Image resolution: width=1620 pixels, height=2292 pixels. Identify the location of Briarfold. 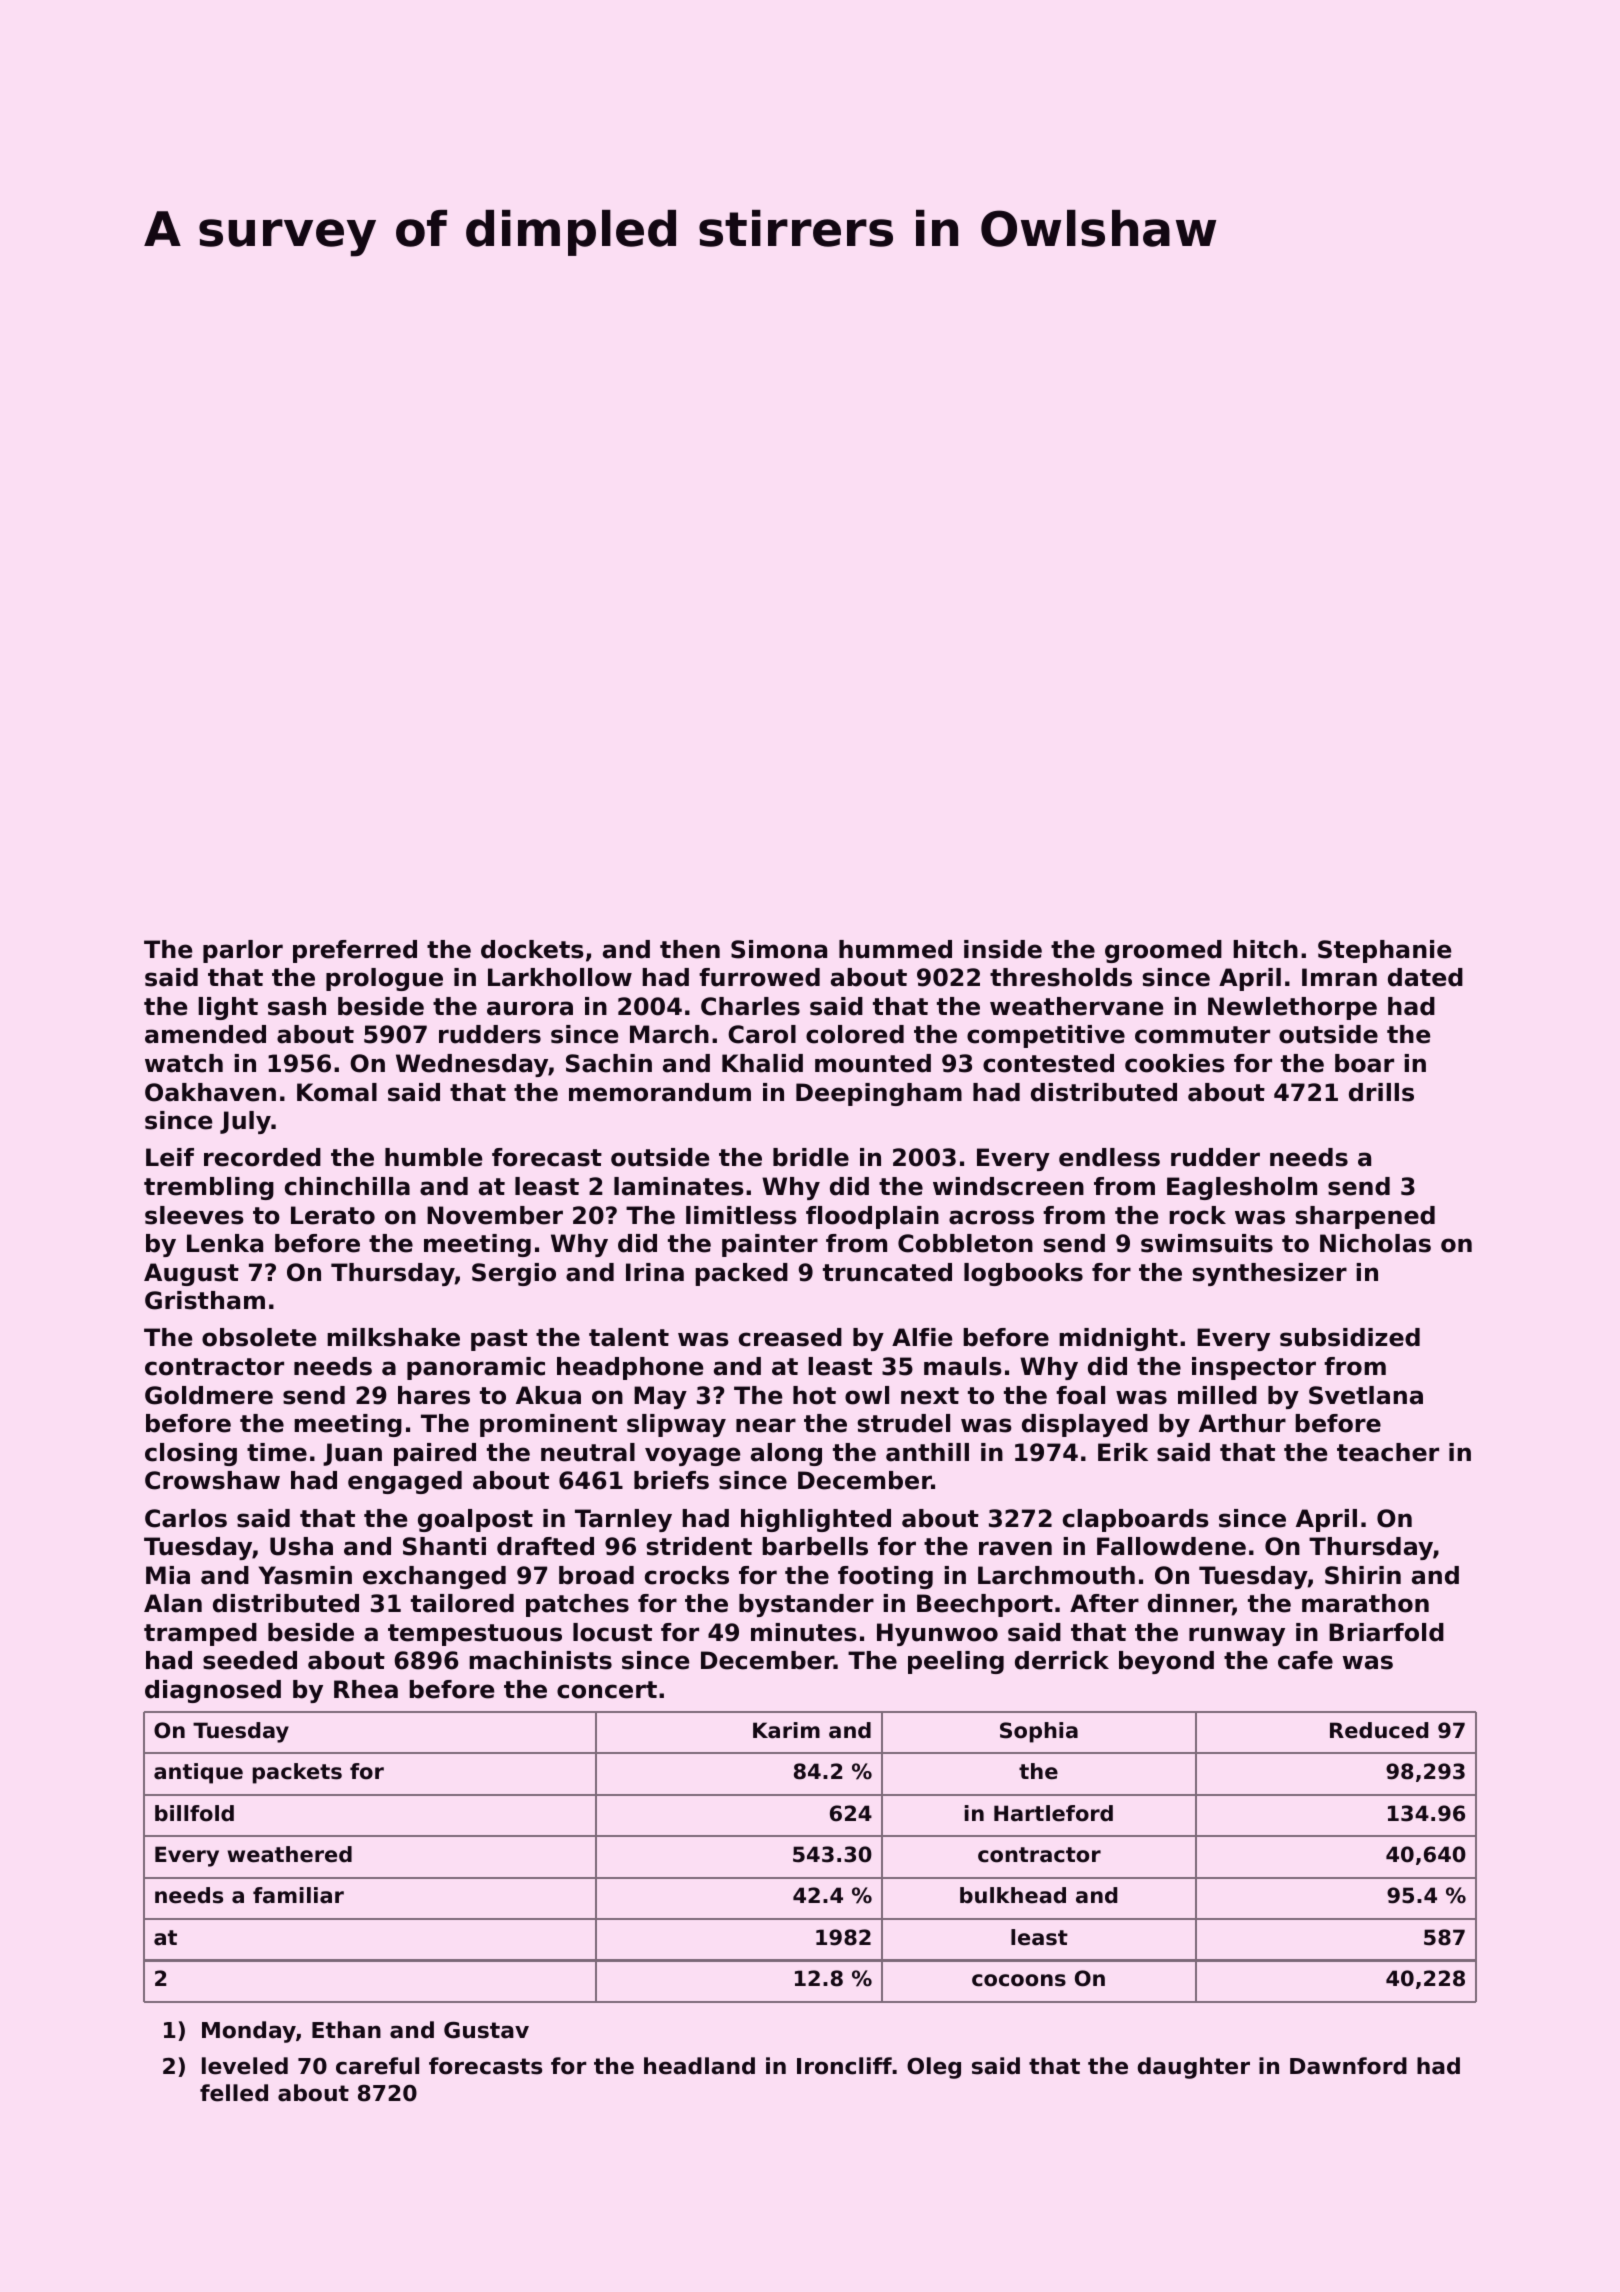
(1386, 1632).
